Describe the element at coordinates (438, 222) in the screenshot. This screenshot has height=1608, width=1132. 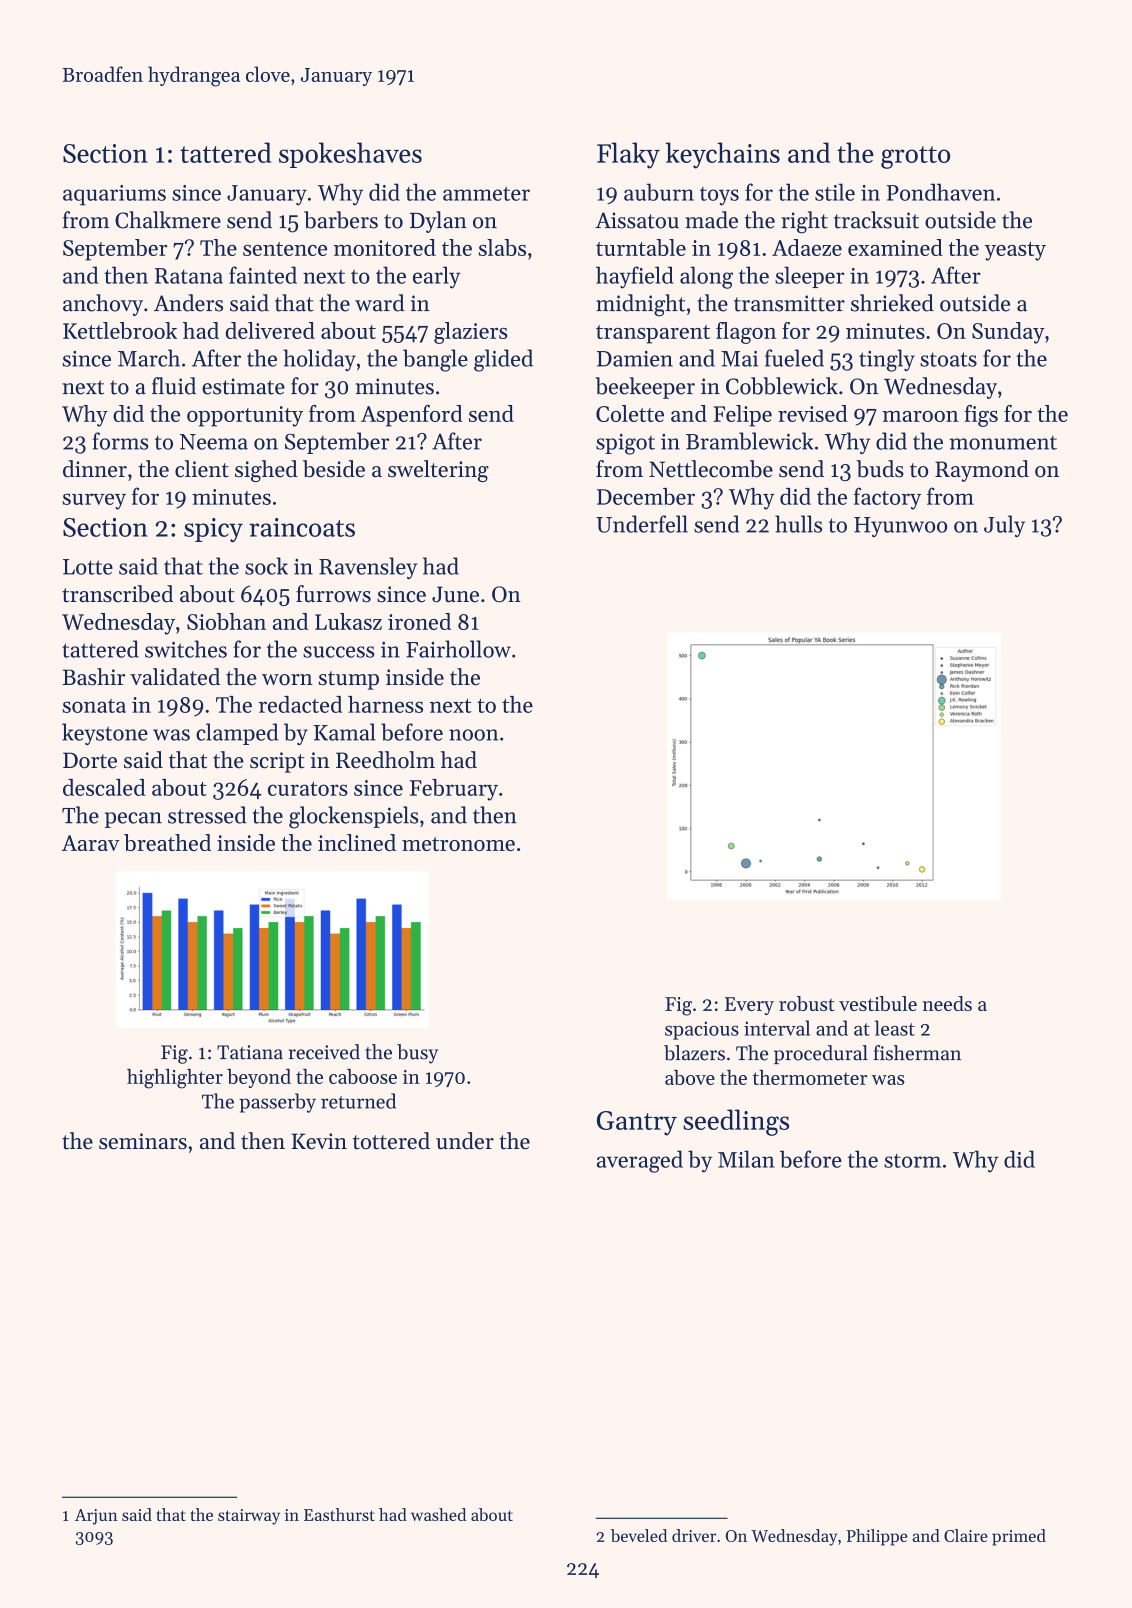
I see `Dylan` at that location.
